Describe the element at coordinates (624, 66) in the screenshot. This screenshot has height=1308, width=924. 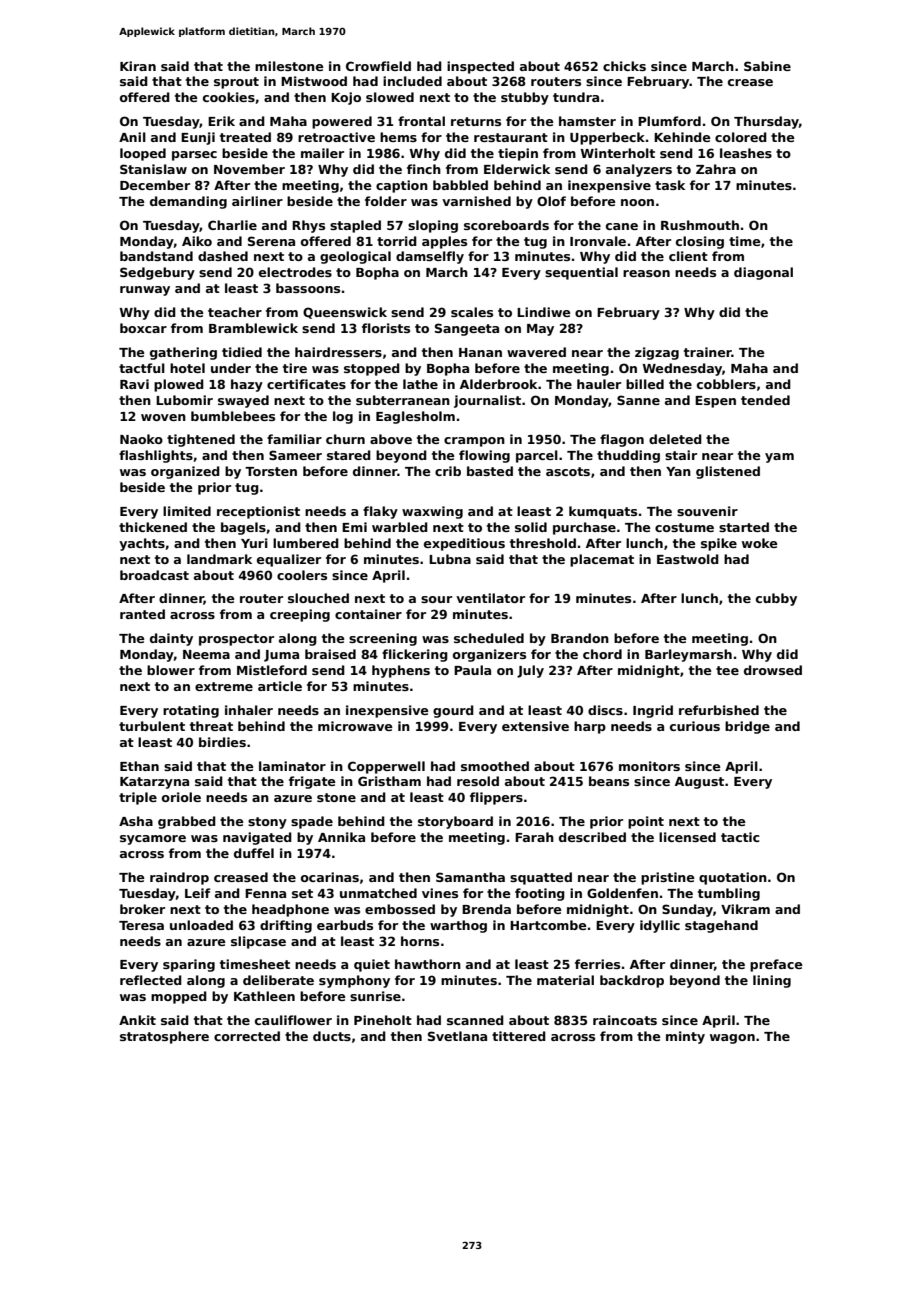
I see `chicks` at that location.
